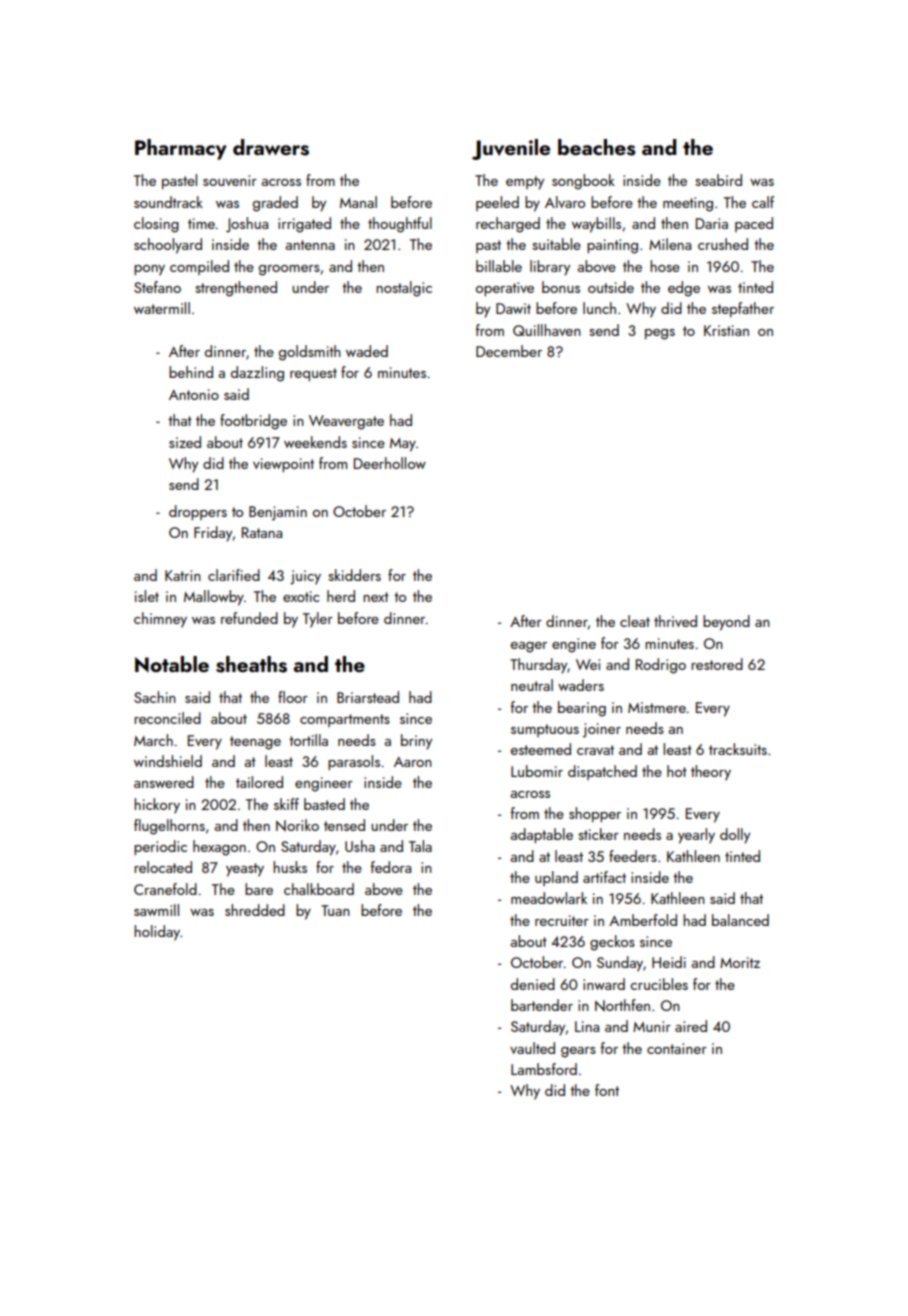  I want to click on container, so click(677, 1048).
